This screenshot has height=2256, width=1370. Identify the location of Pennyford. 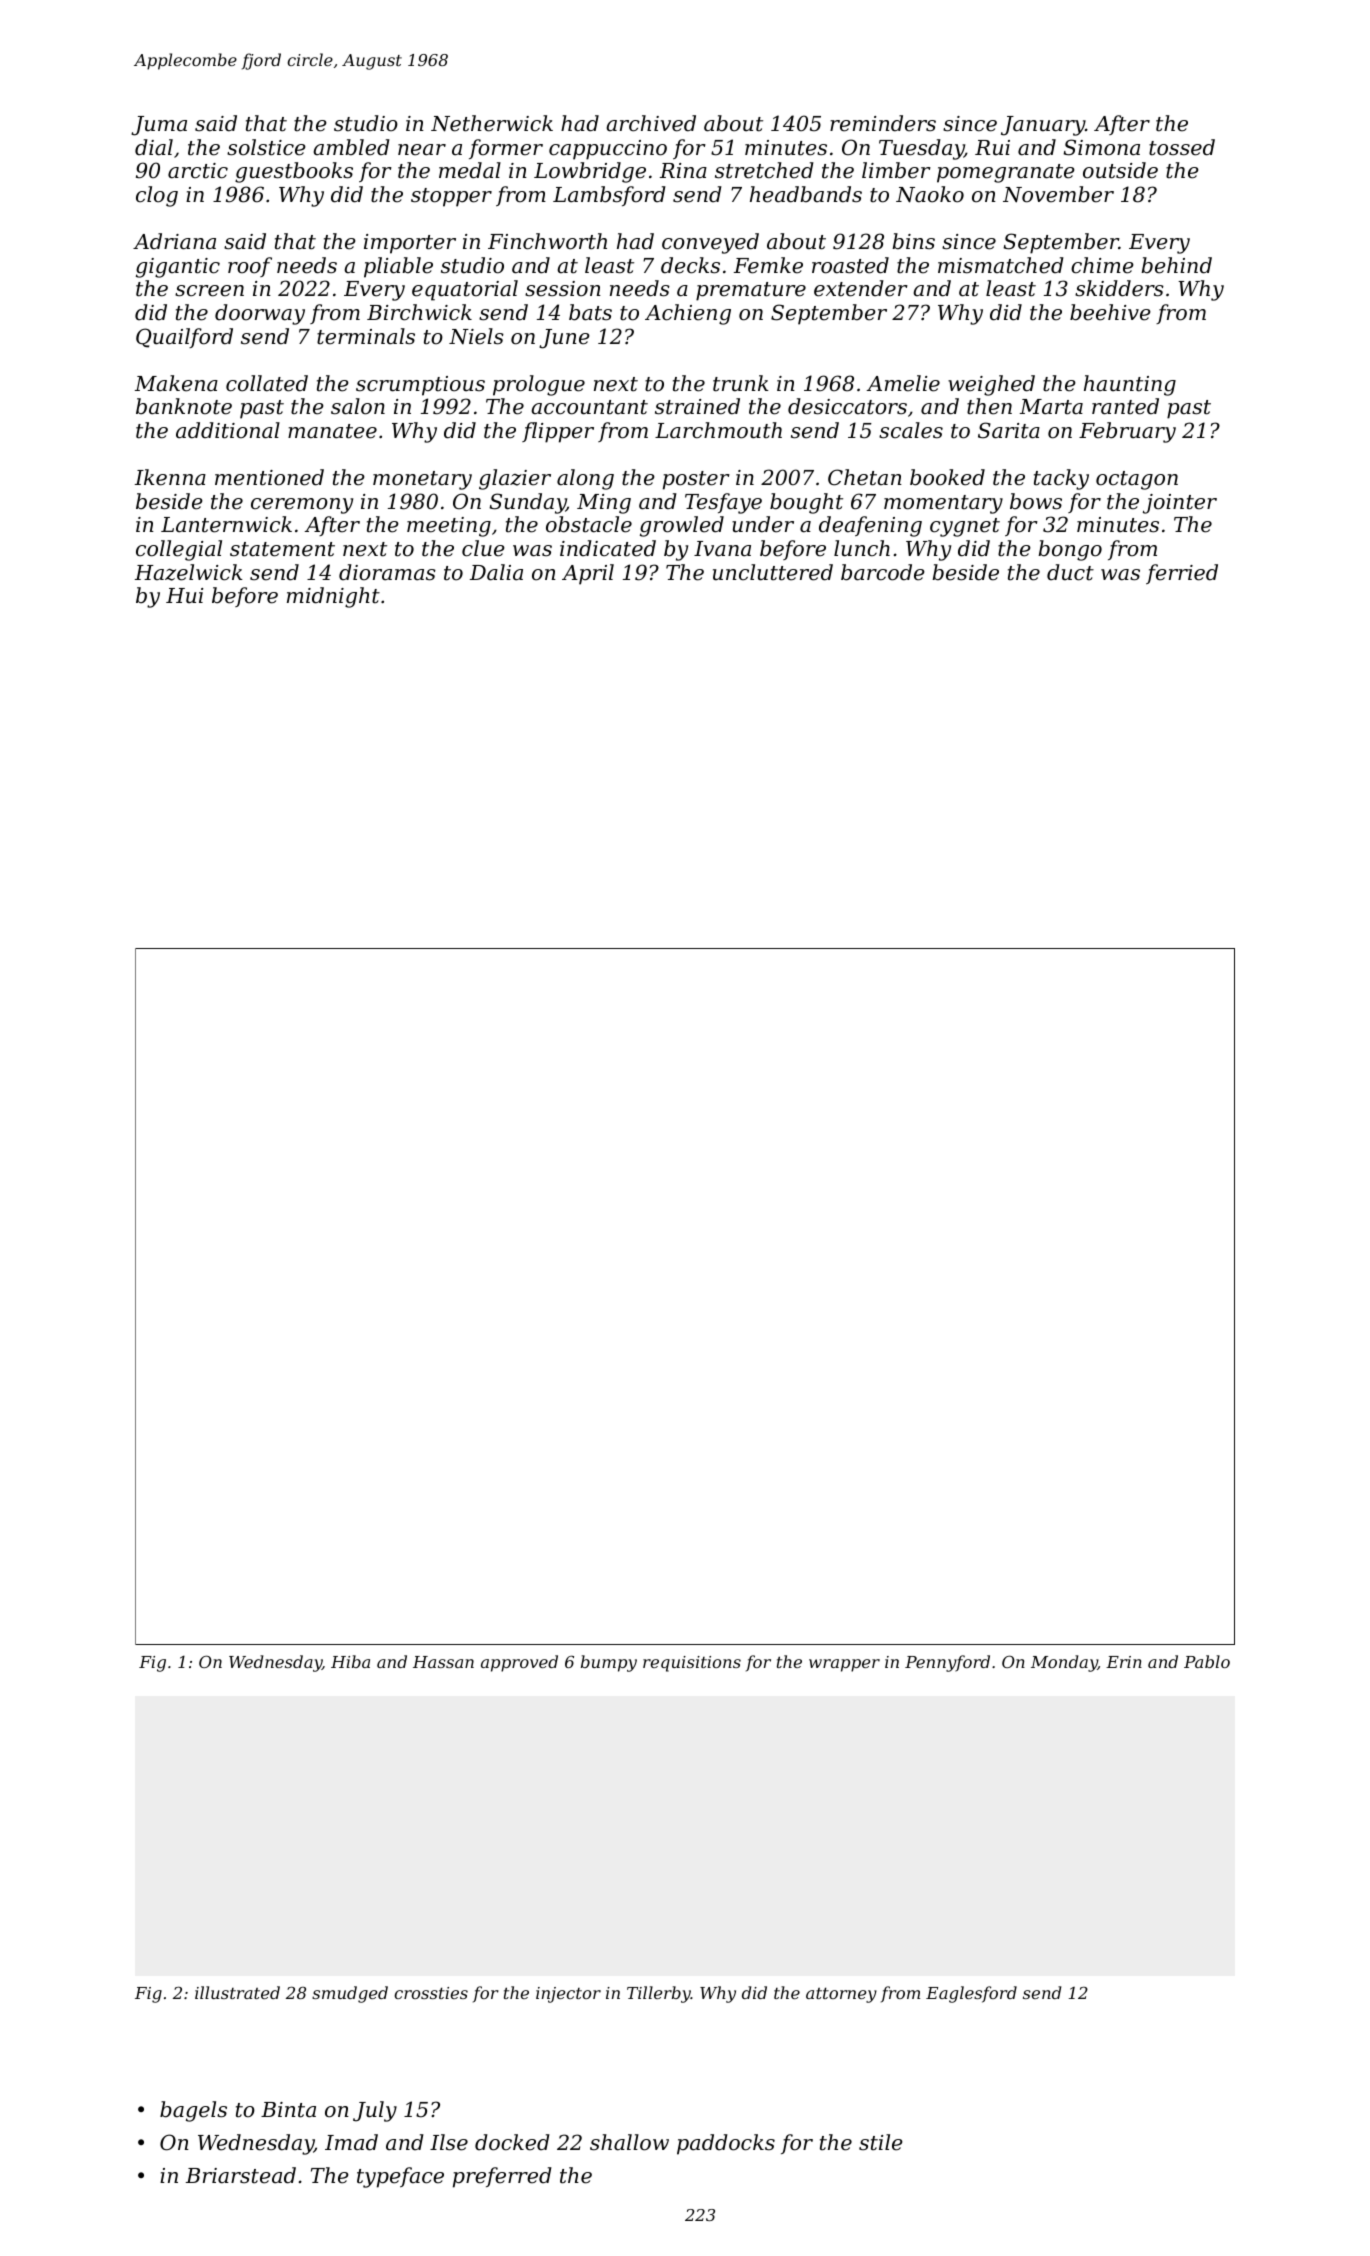
(947, 1663).
